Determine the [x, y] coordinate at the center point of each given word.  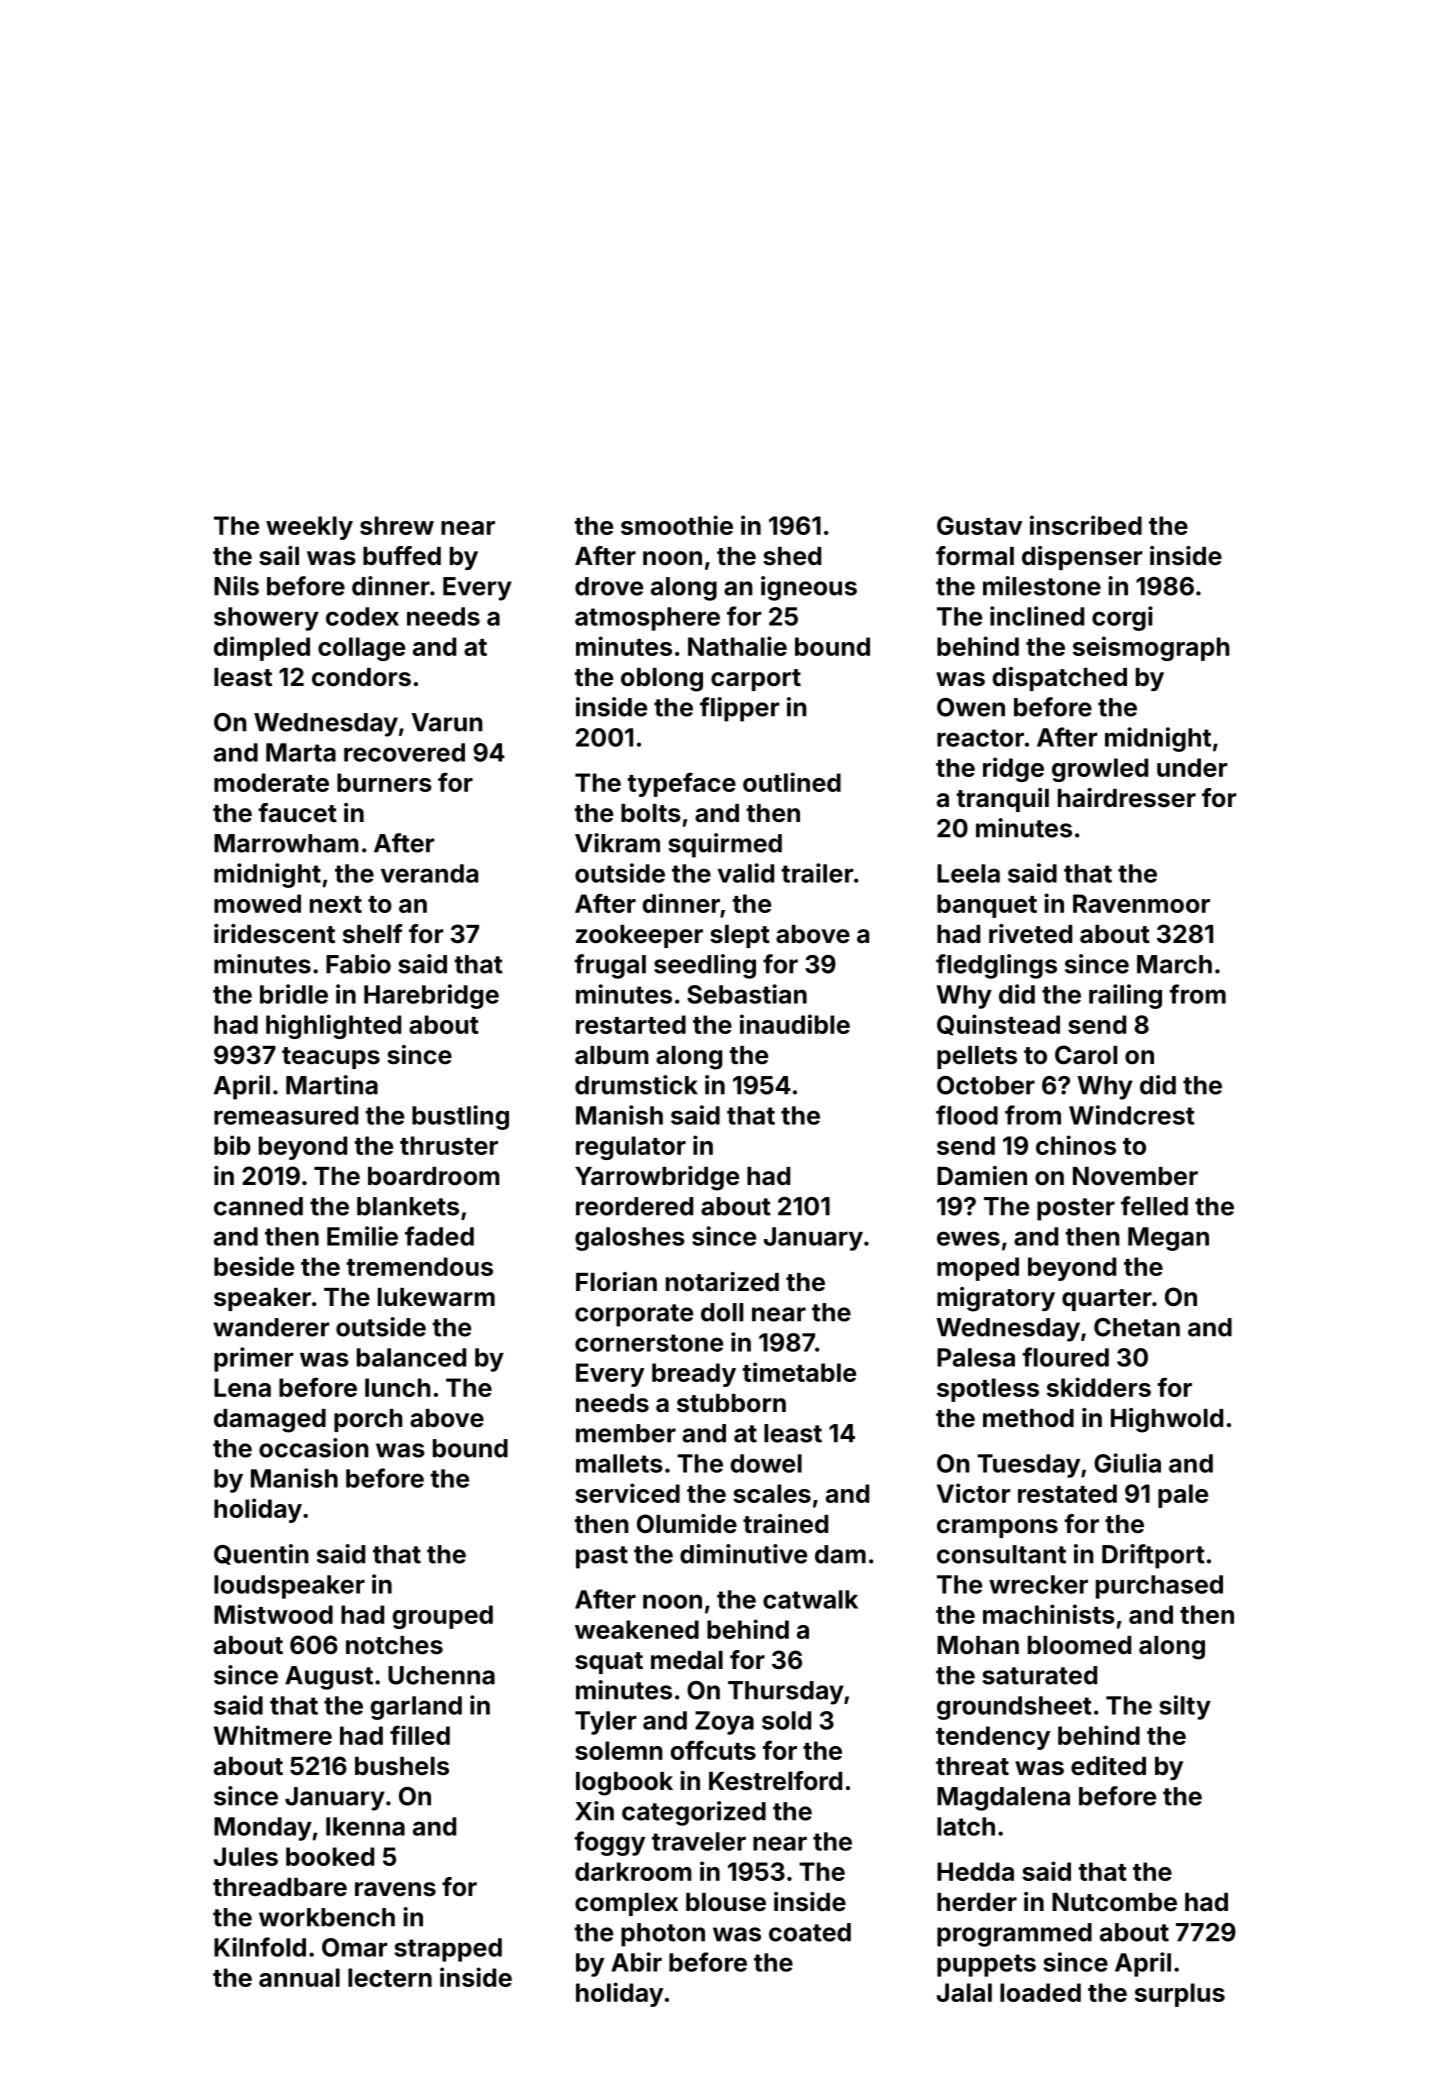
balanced [411, 1357]
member [626, 1433]
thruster [449, 1145]
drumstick [636, 1085]
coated [810, 1932]
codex [362, 616]
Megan [1168, 1239]
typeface [681, 784]
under [1192, 767]
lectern [390, 1977]
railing [1125, 996]
